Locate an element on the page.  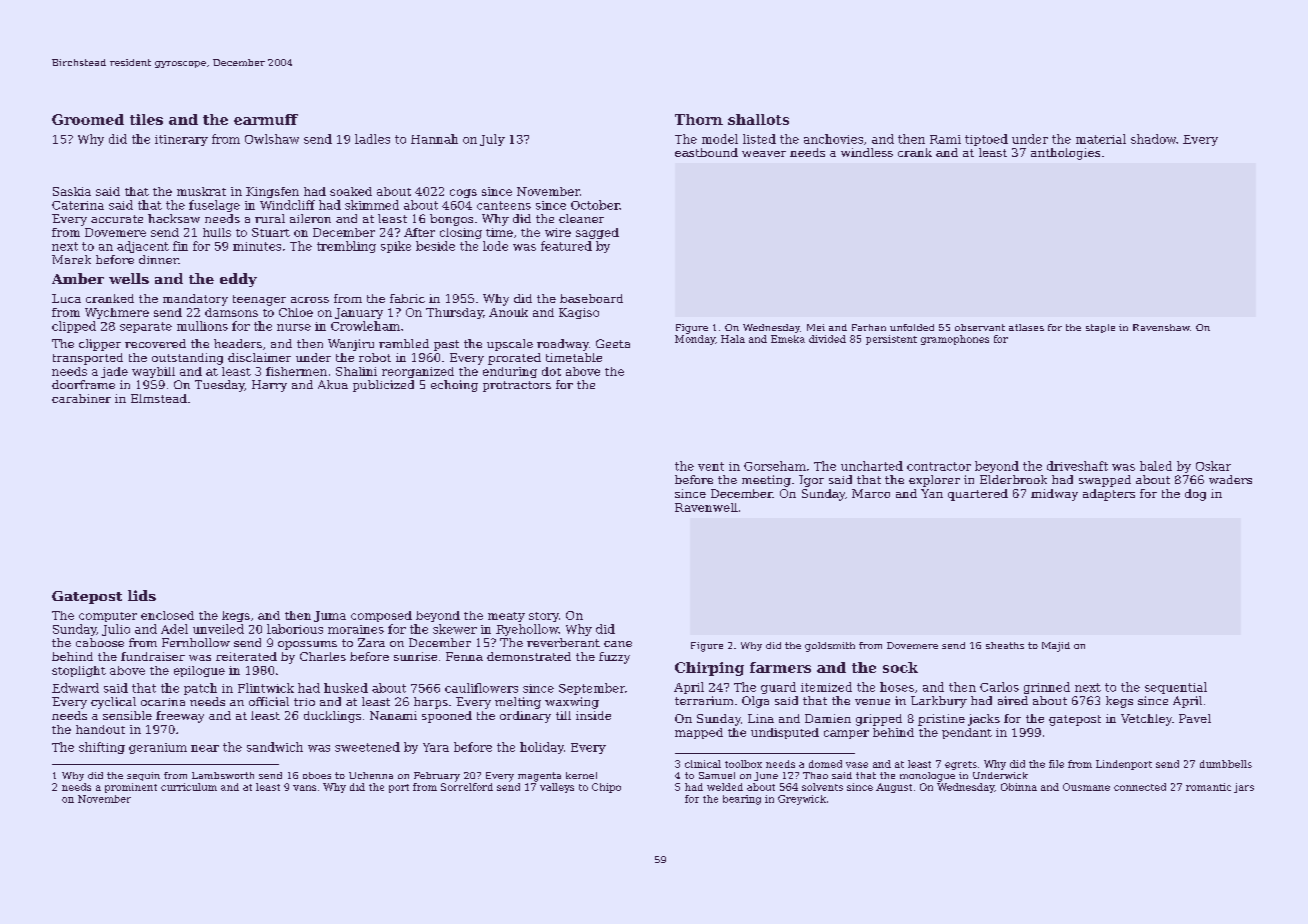
Gorseham is located at coordinates (775, 466).
